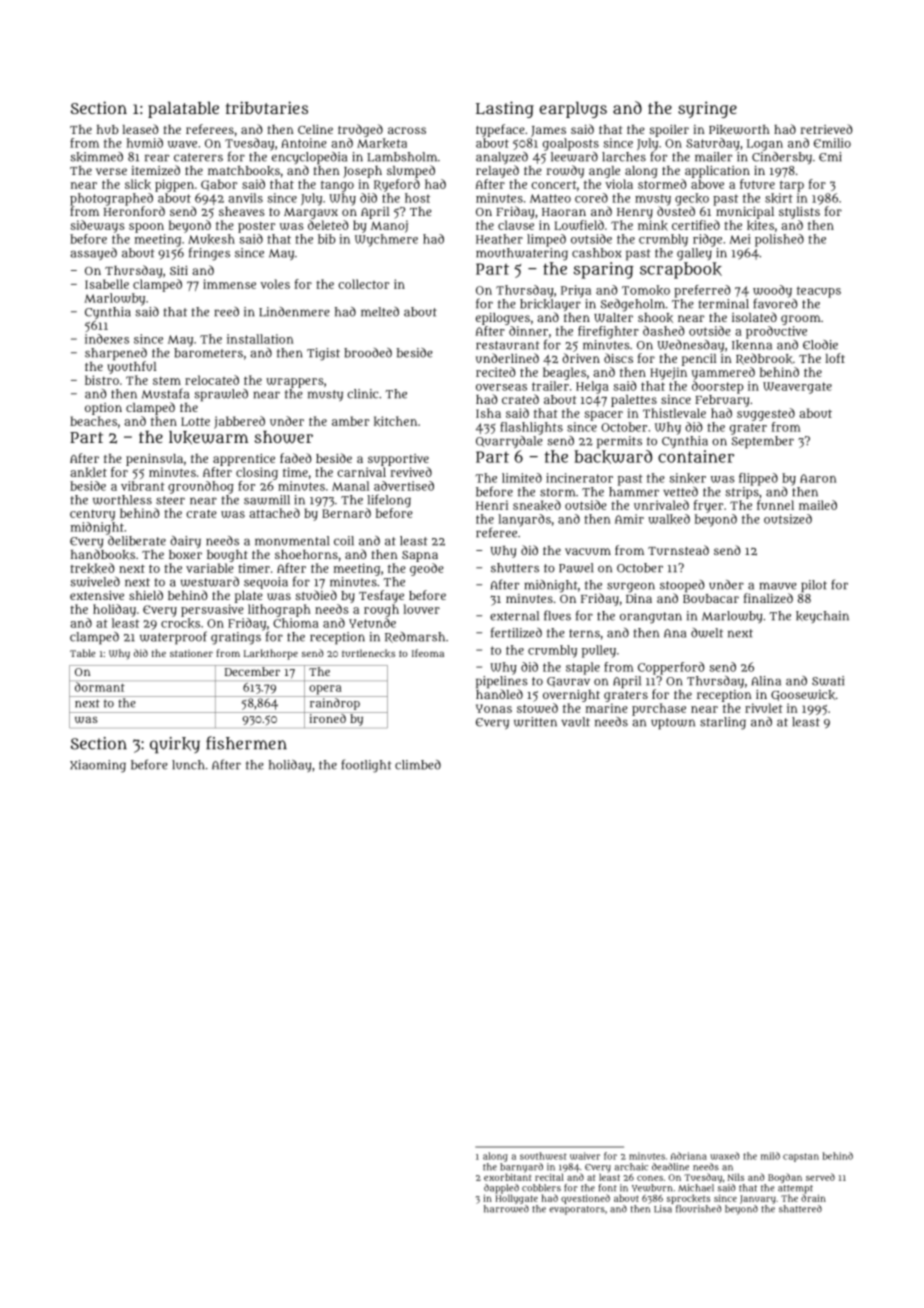 The height and width of the image is (1308, 924). Describe the element at coordinates (506, 1209) in the image. I see `harrowed` at that location.
